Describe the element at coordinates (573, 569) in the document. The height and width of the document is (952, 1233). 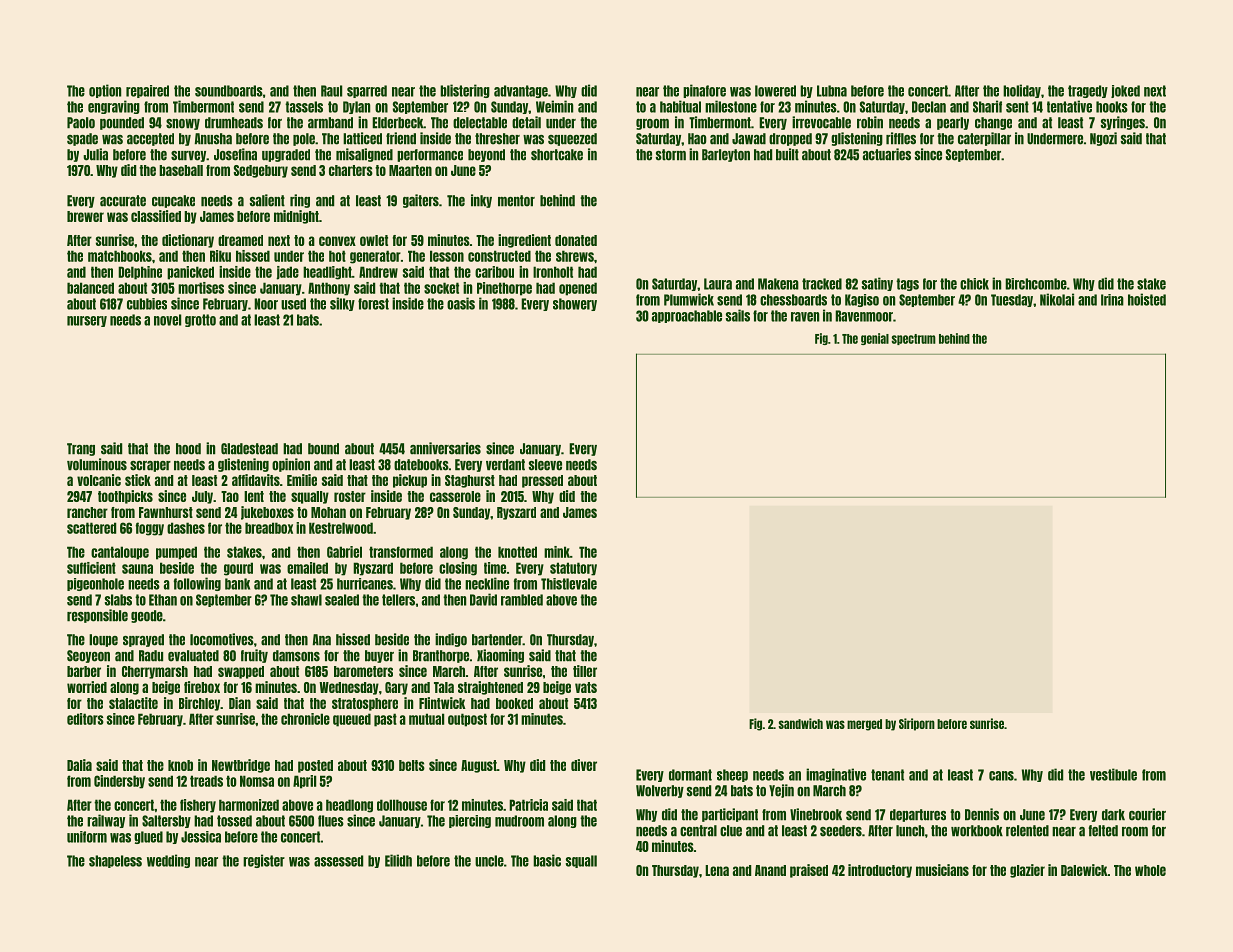
I see `statutory` at that location.
